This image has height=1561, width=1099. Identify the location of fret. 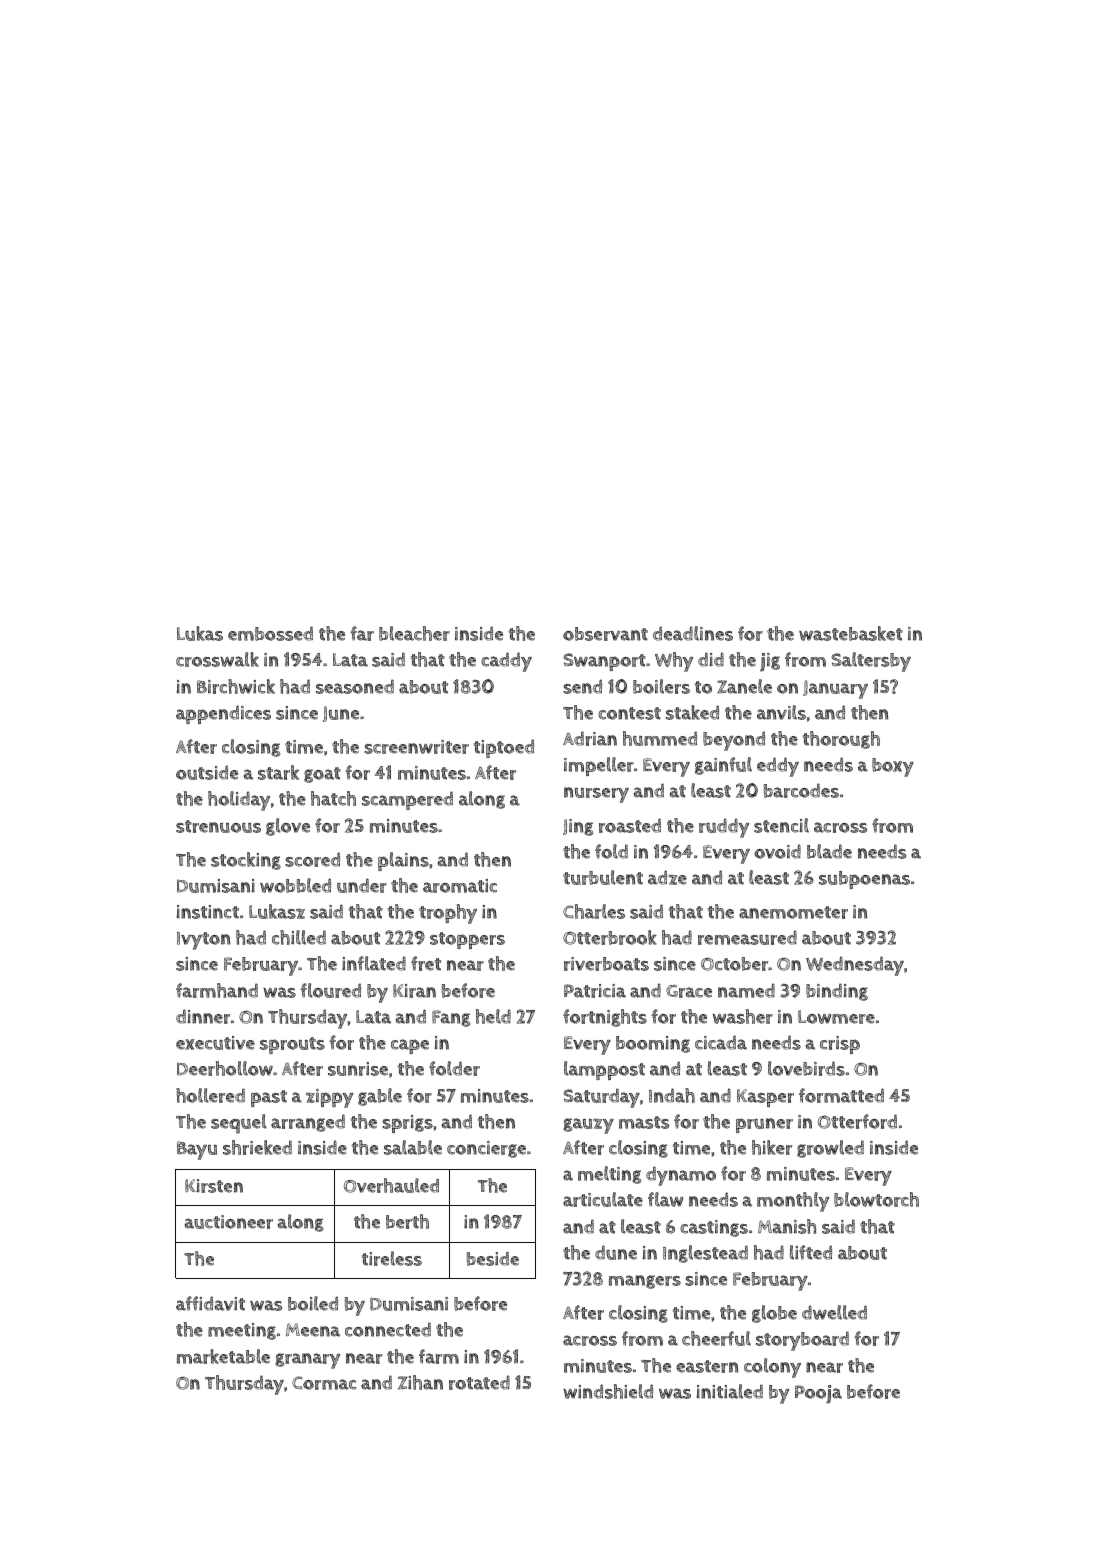
(426, 963).
